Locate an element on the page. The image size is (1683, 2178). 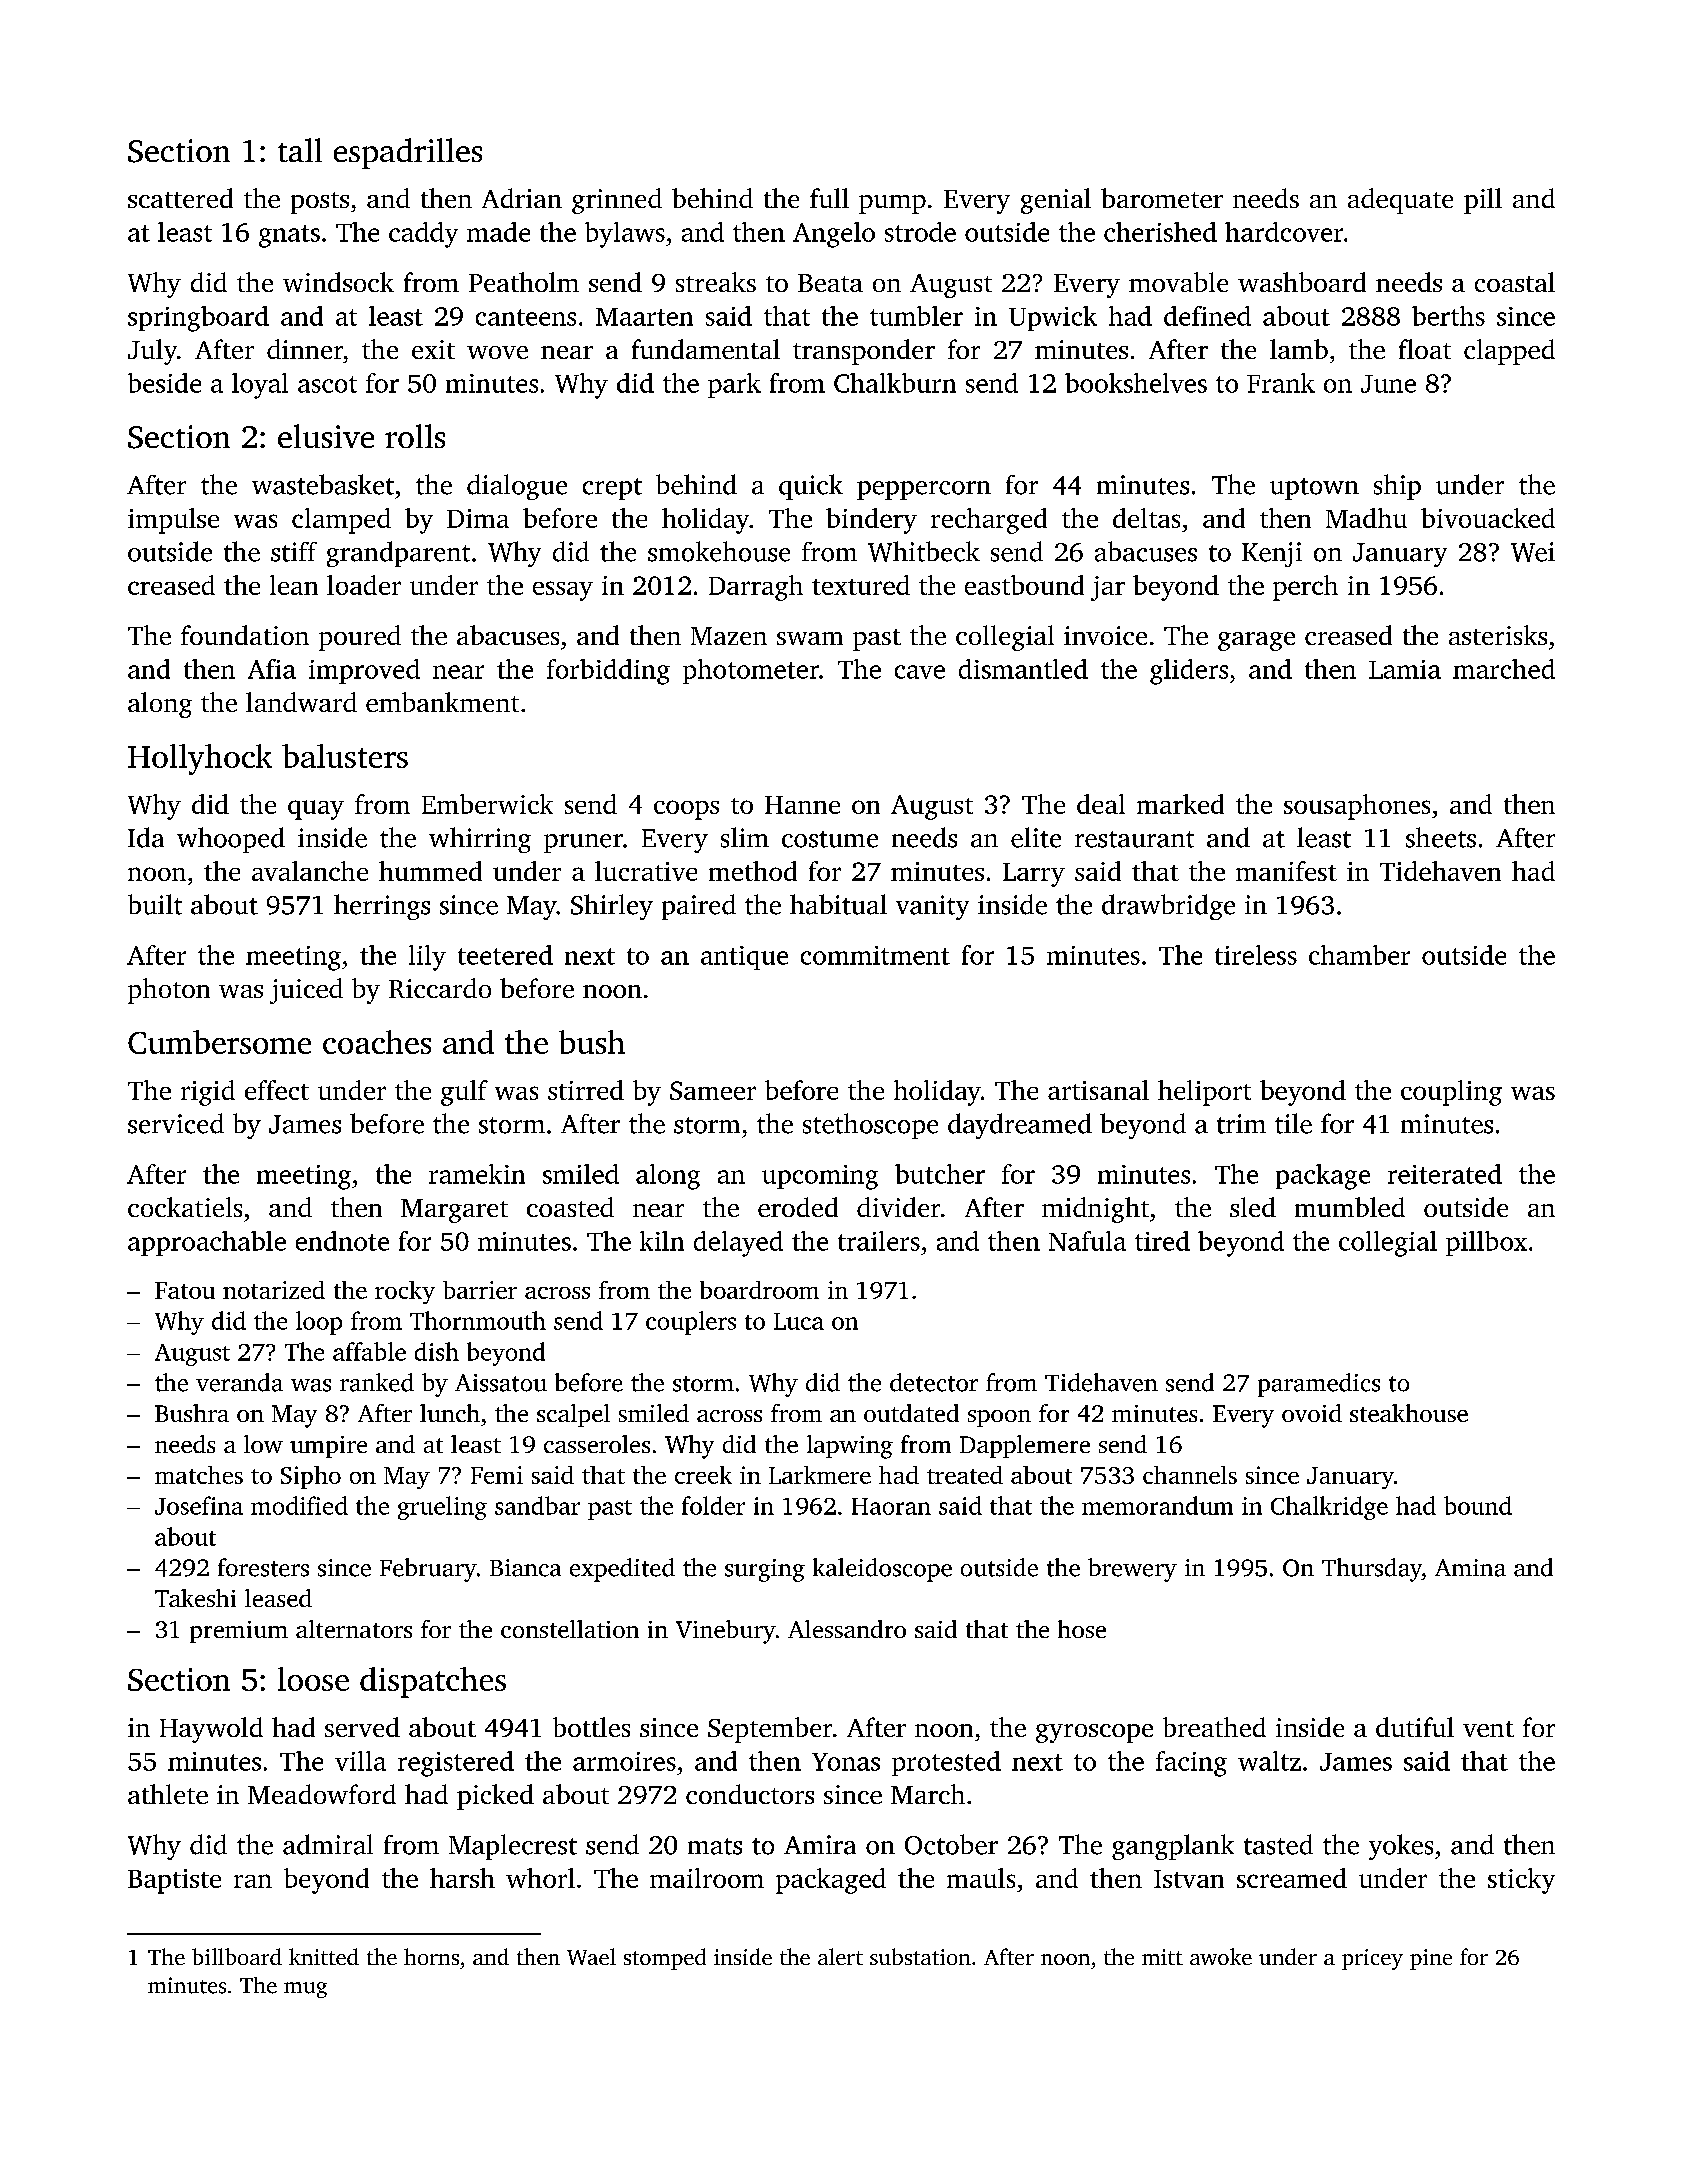
Kenji is located at coordinates (1272, 554).
